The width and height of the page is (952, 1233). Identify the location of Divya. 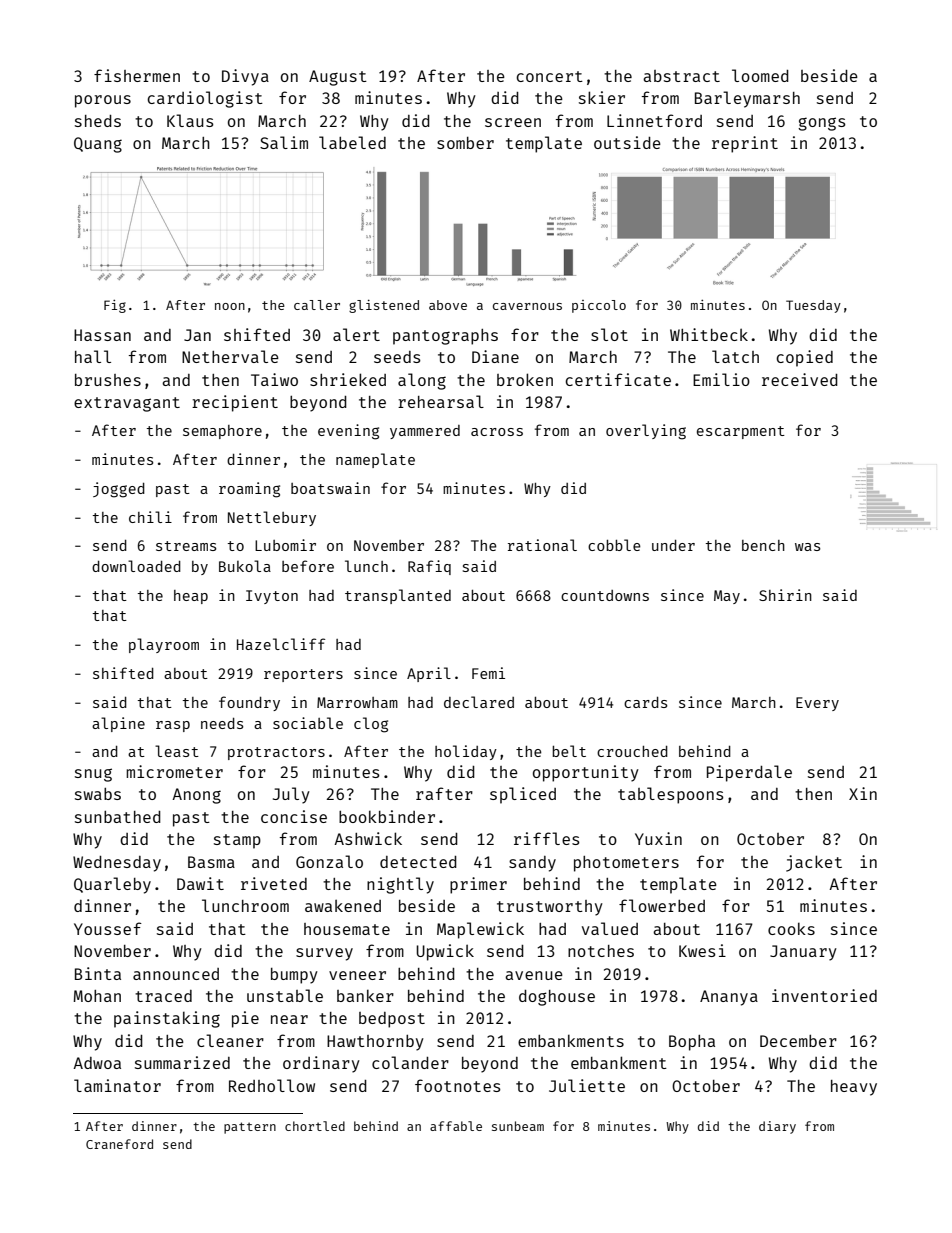
(245, 77).
